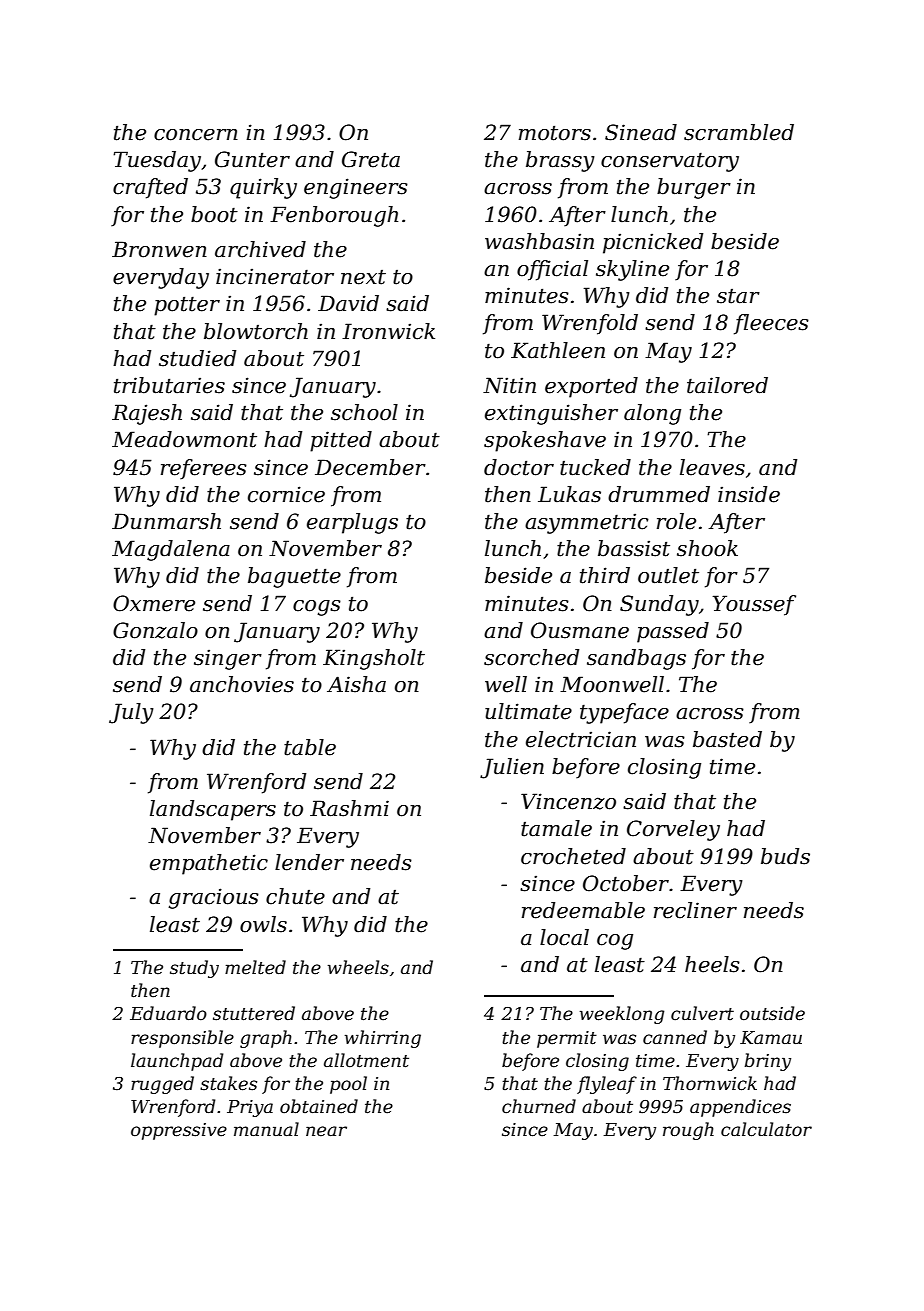  Describe the element at coordinates (632, 270) in the page. I see `skyline` at that location.
